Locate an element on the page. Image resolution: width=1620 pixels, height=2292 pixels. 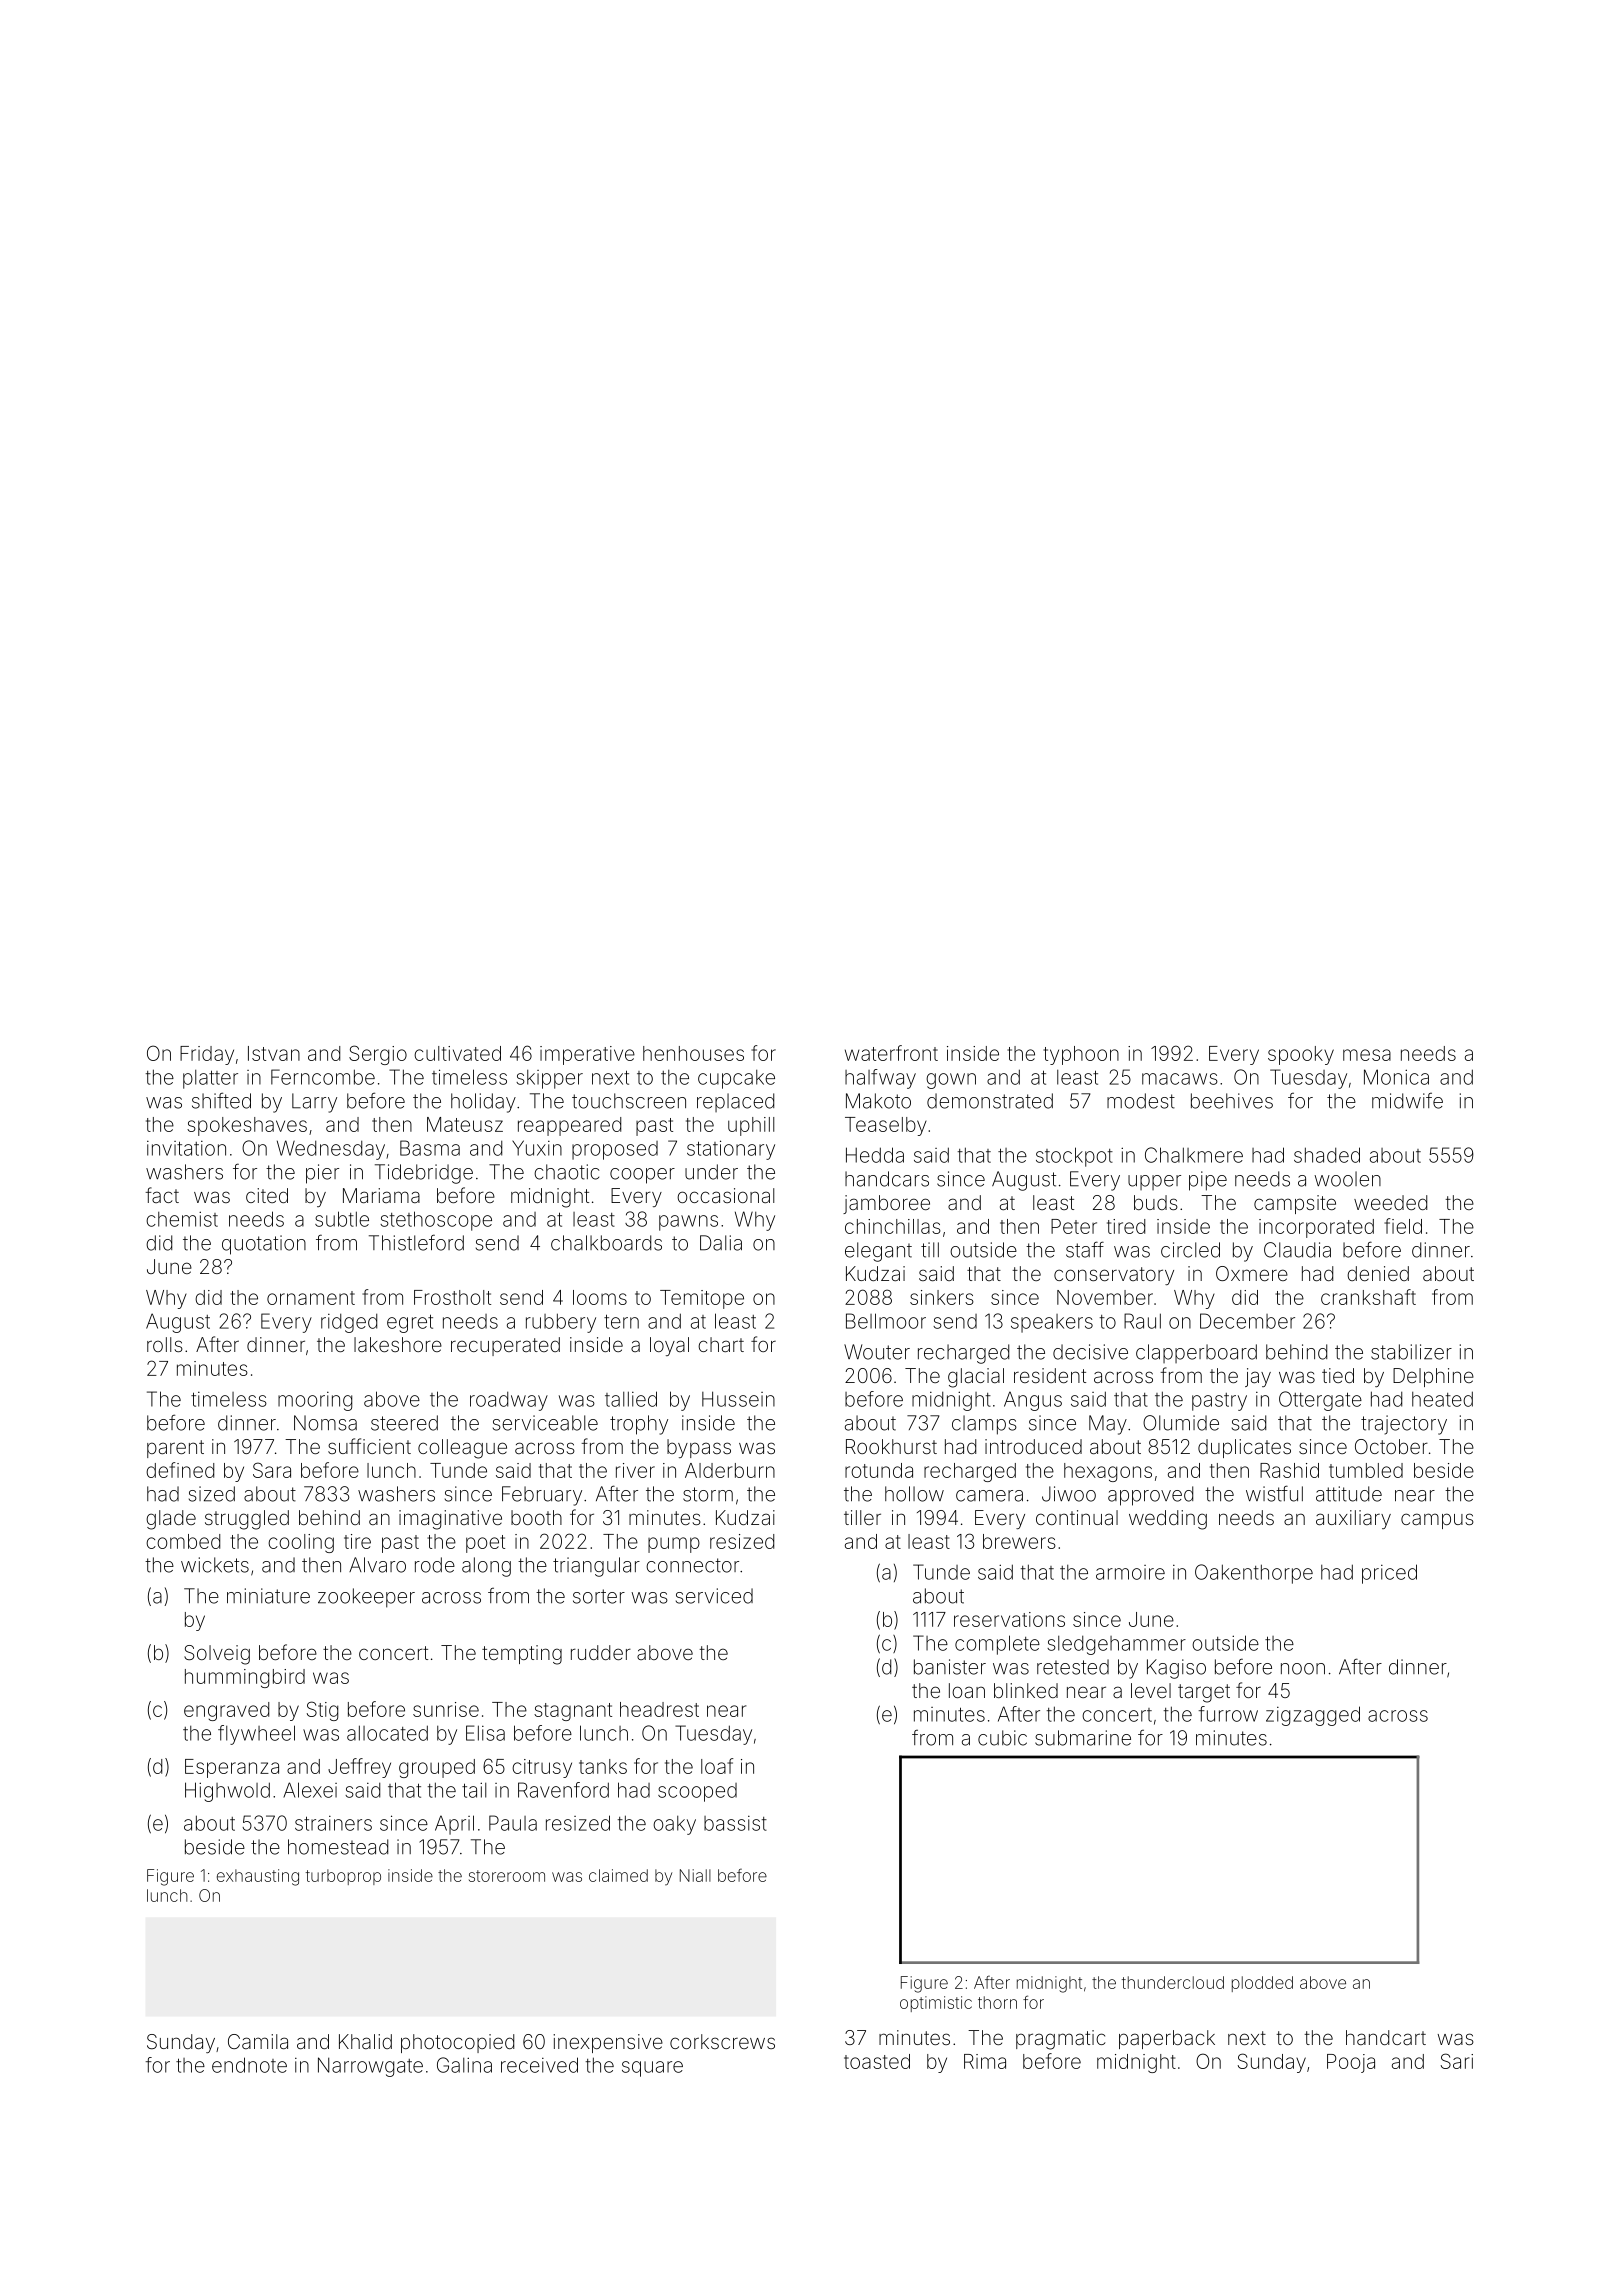
submarine is located at coordinates (1083, 1738).
